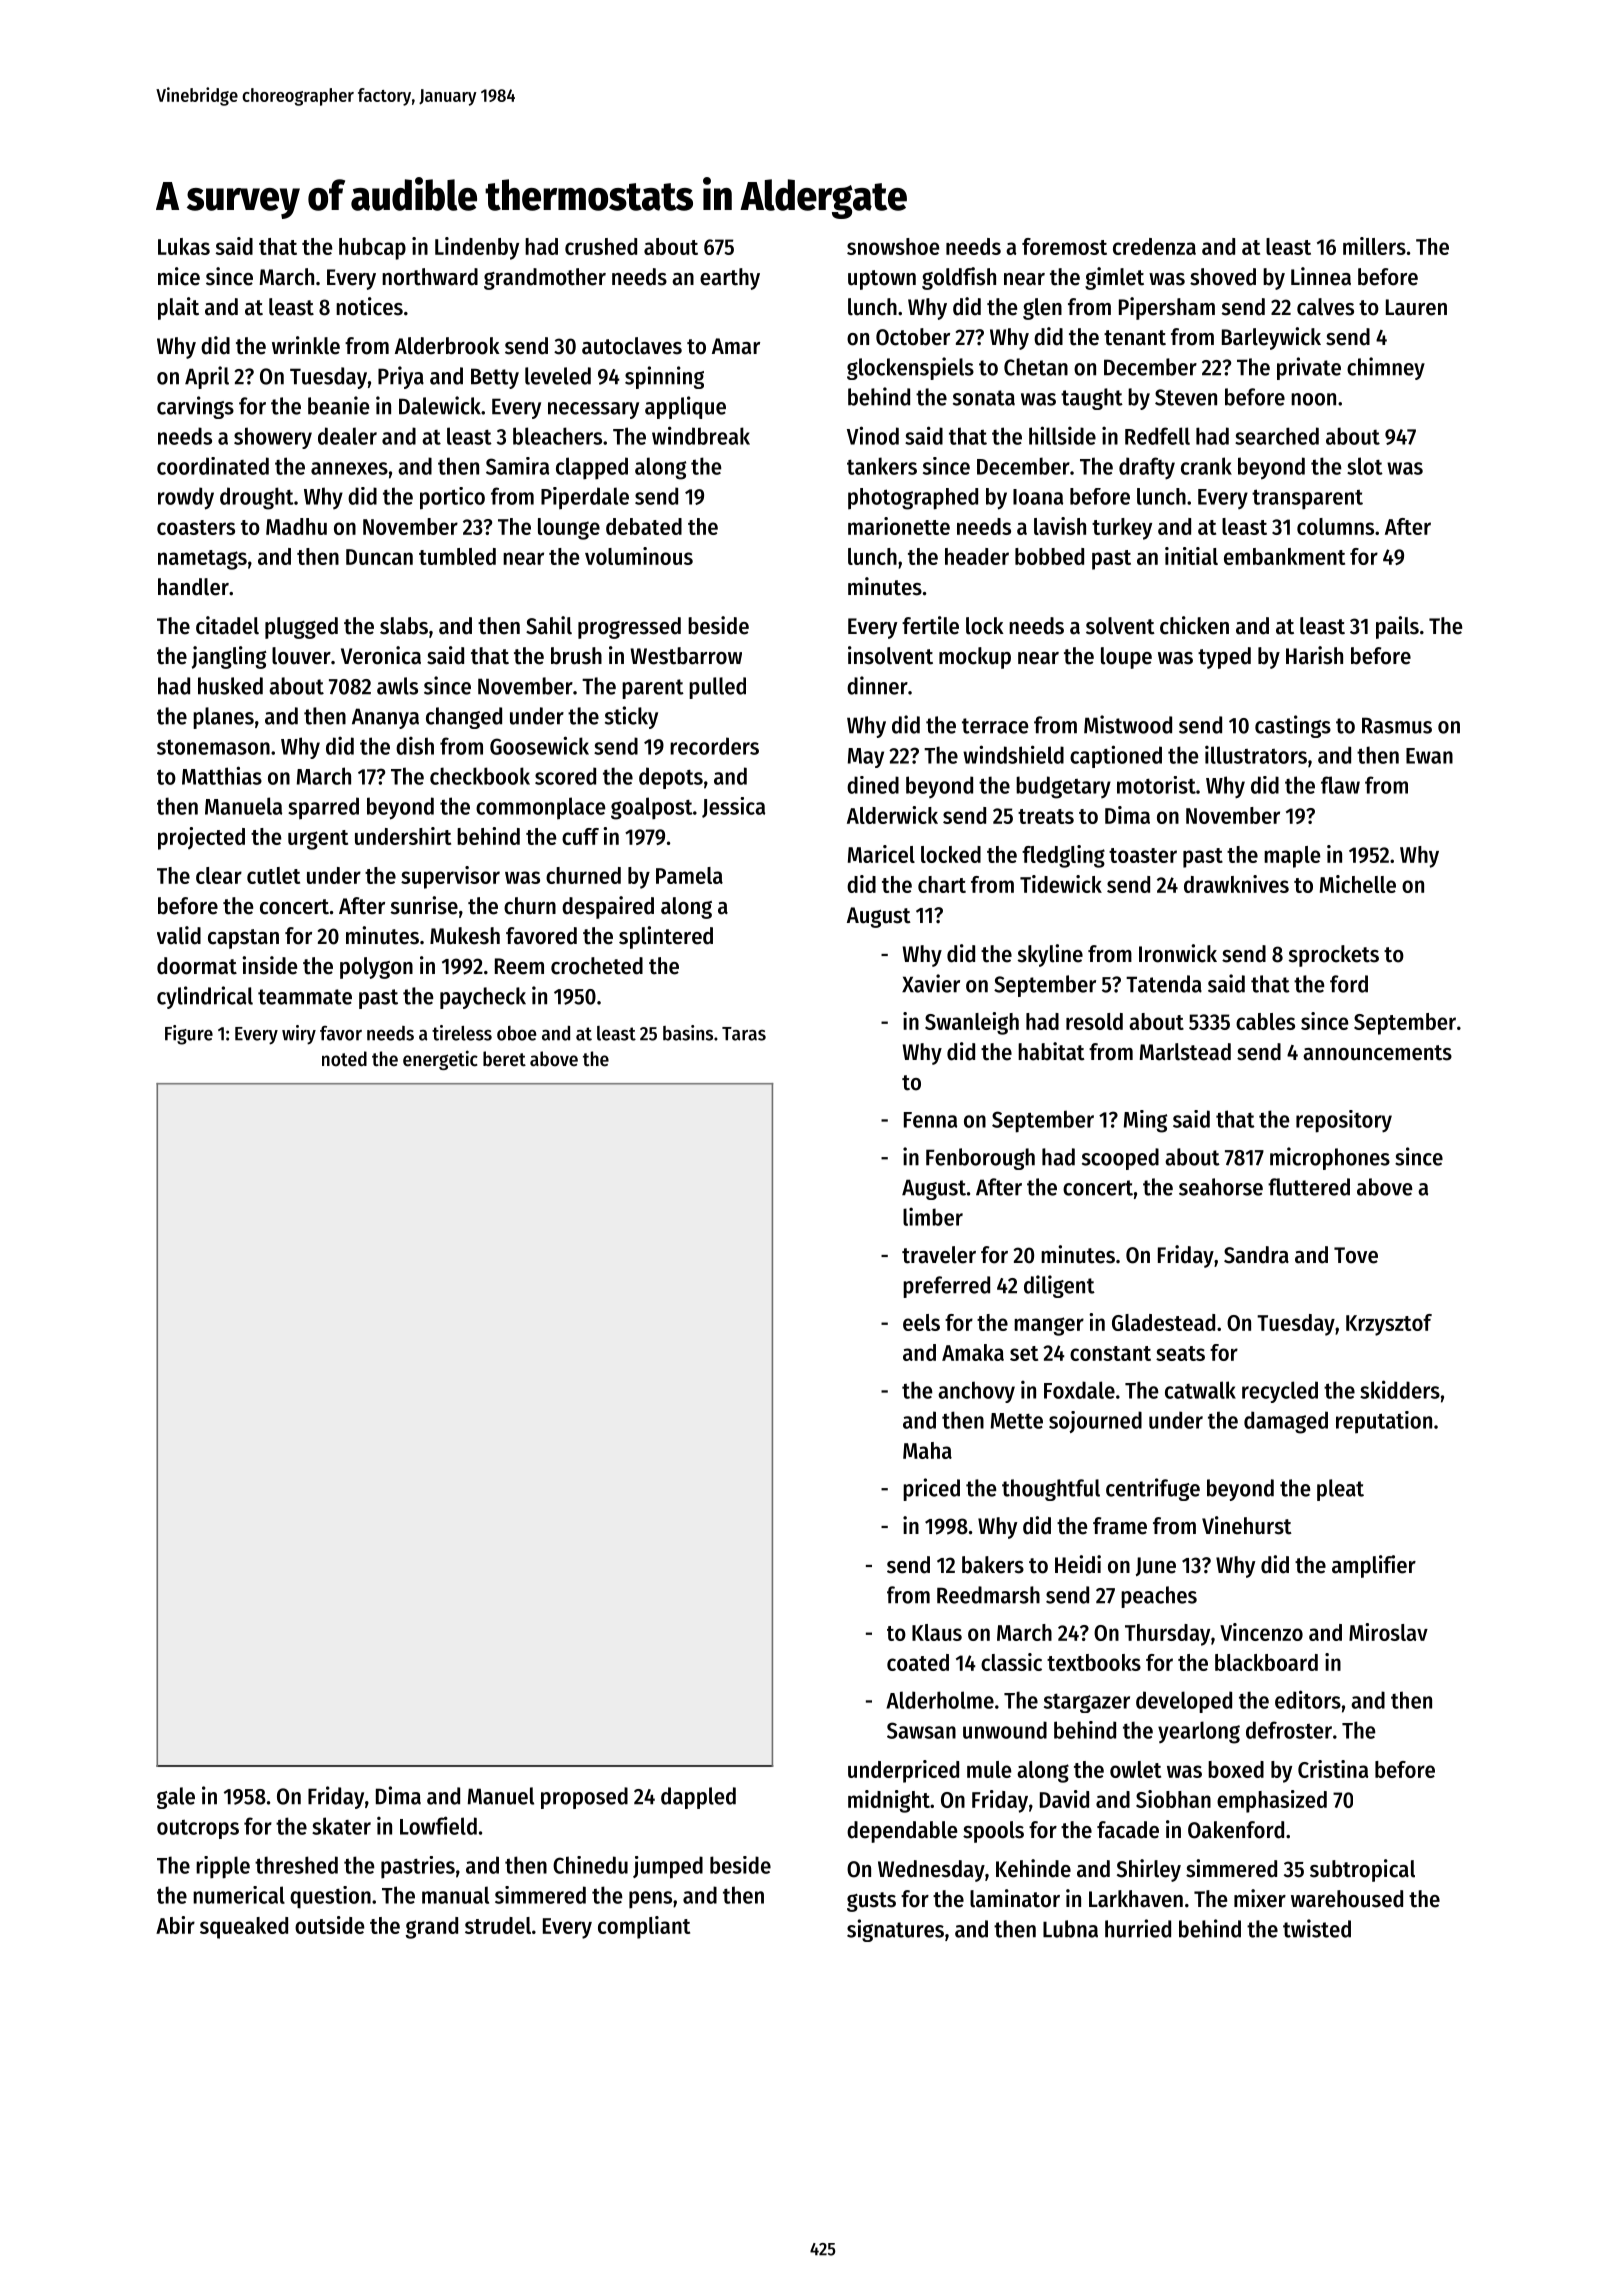 Image resolution: width=1620 pixels, height=2292 pixels. I want to click on beanie, so click(338, 405).
